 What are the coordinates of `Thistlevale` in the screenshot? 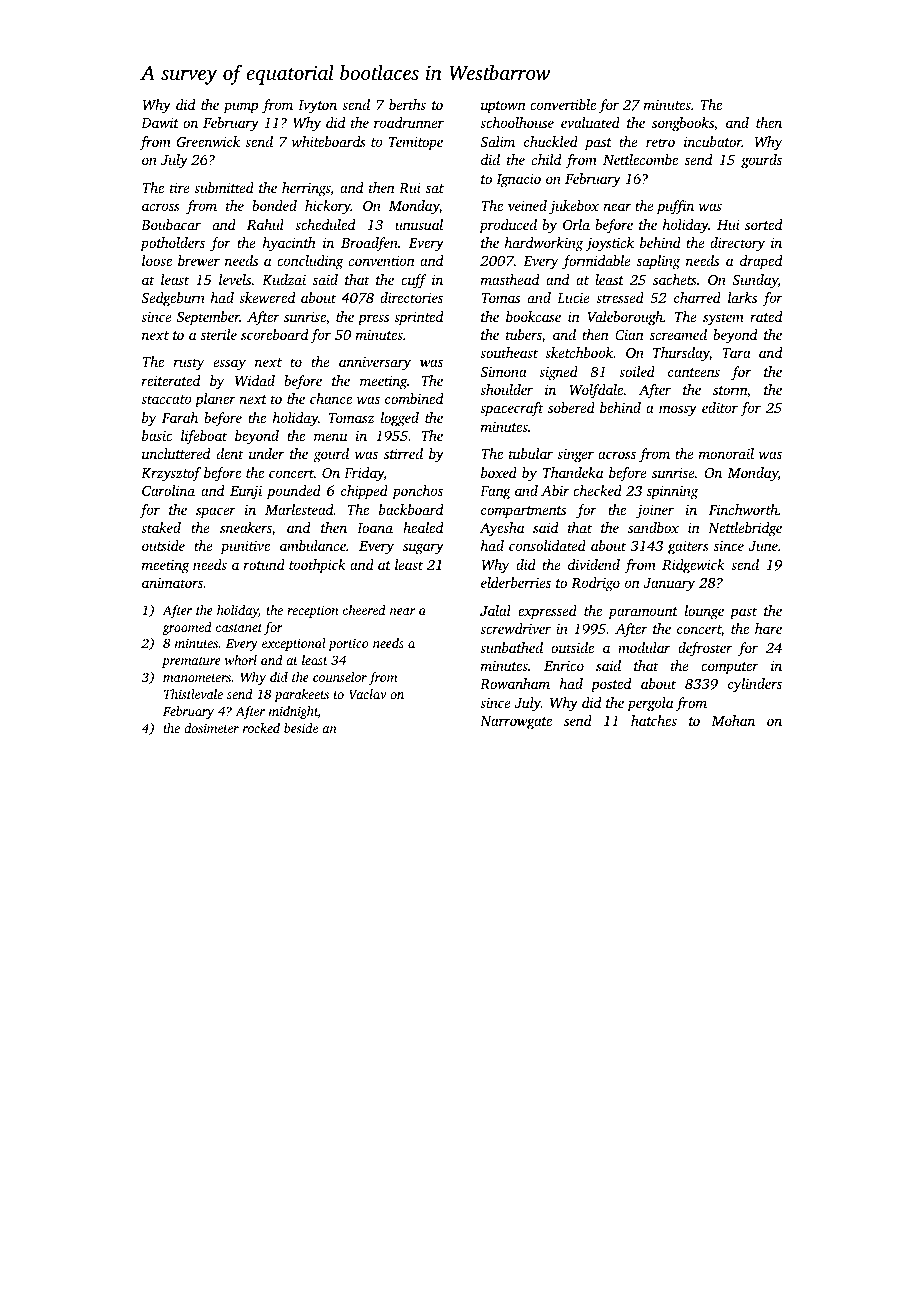 It's located at (193, 694).
